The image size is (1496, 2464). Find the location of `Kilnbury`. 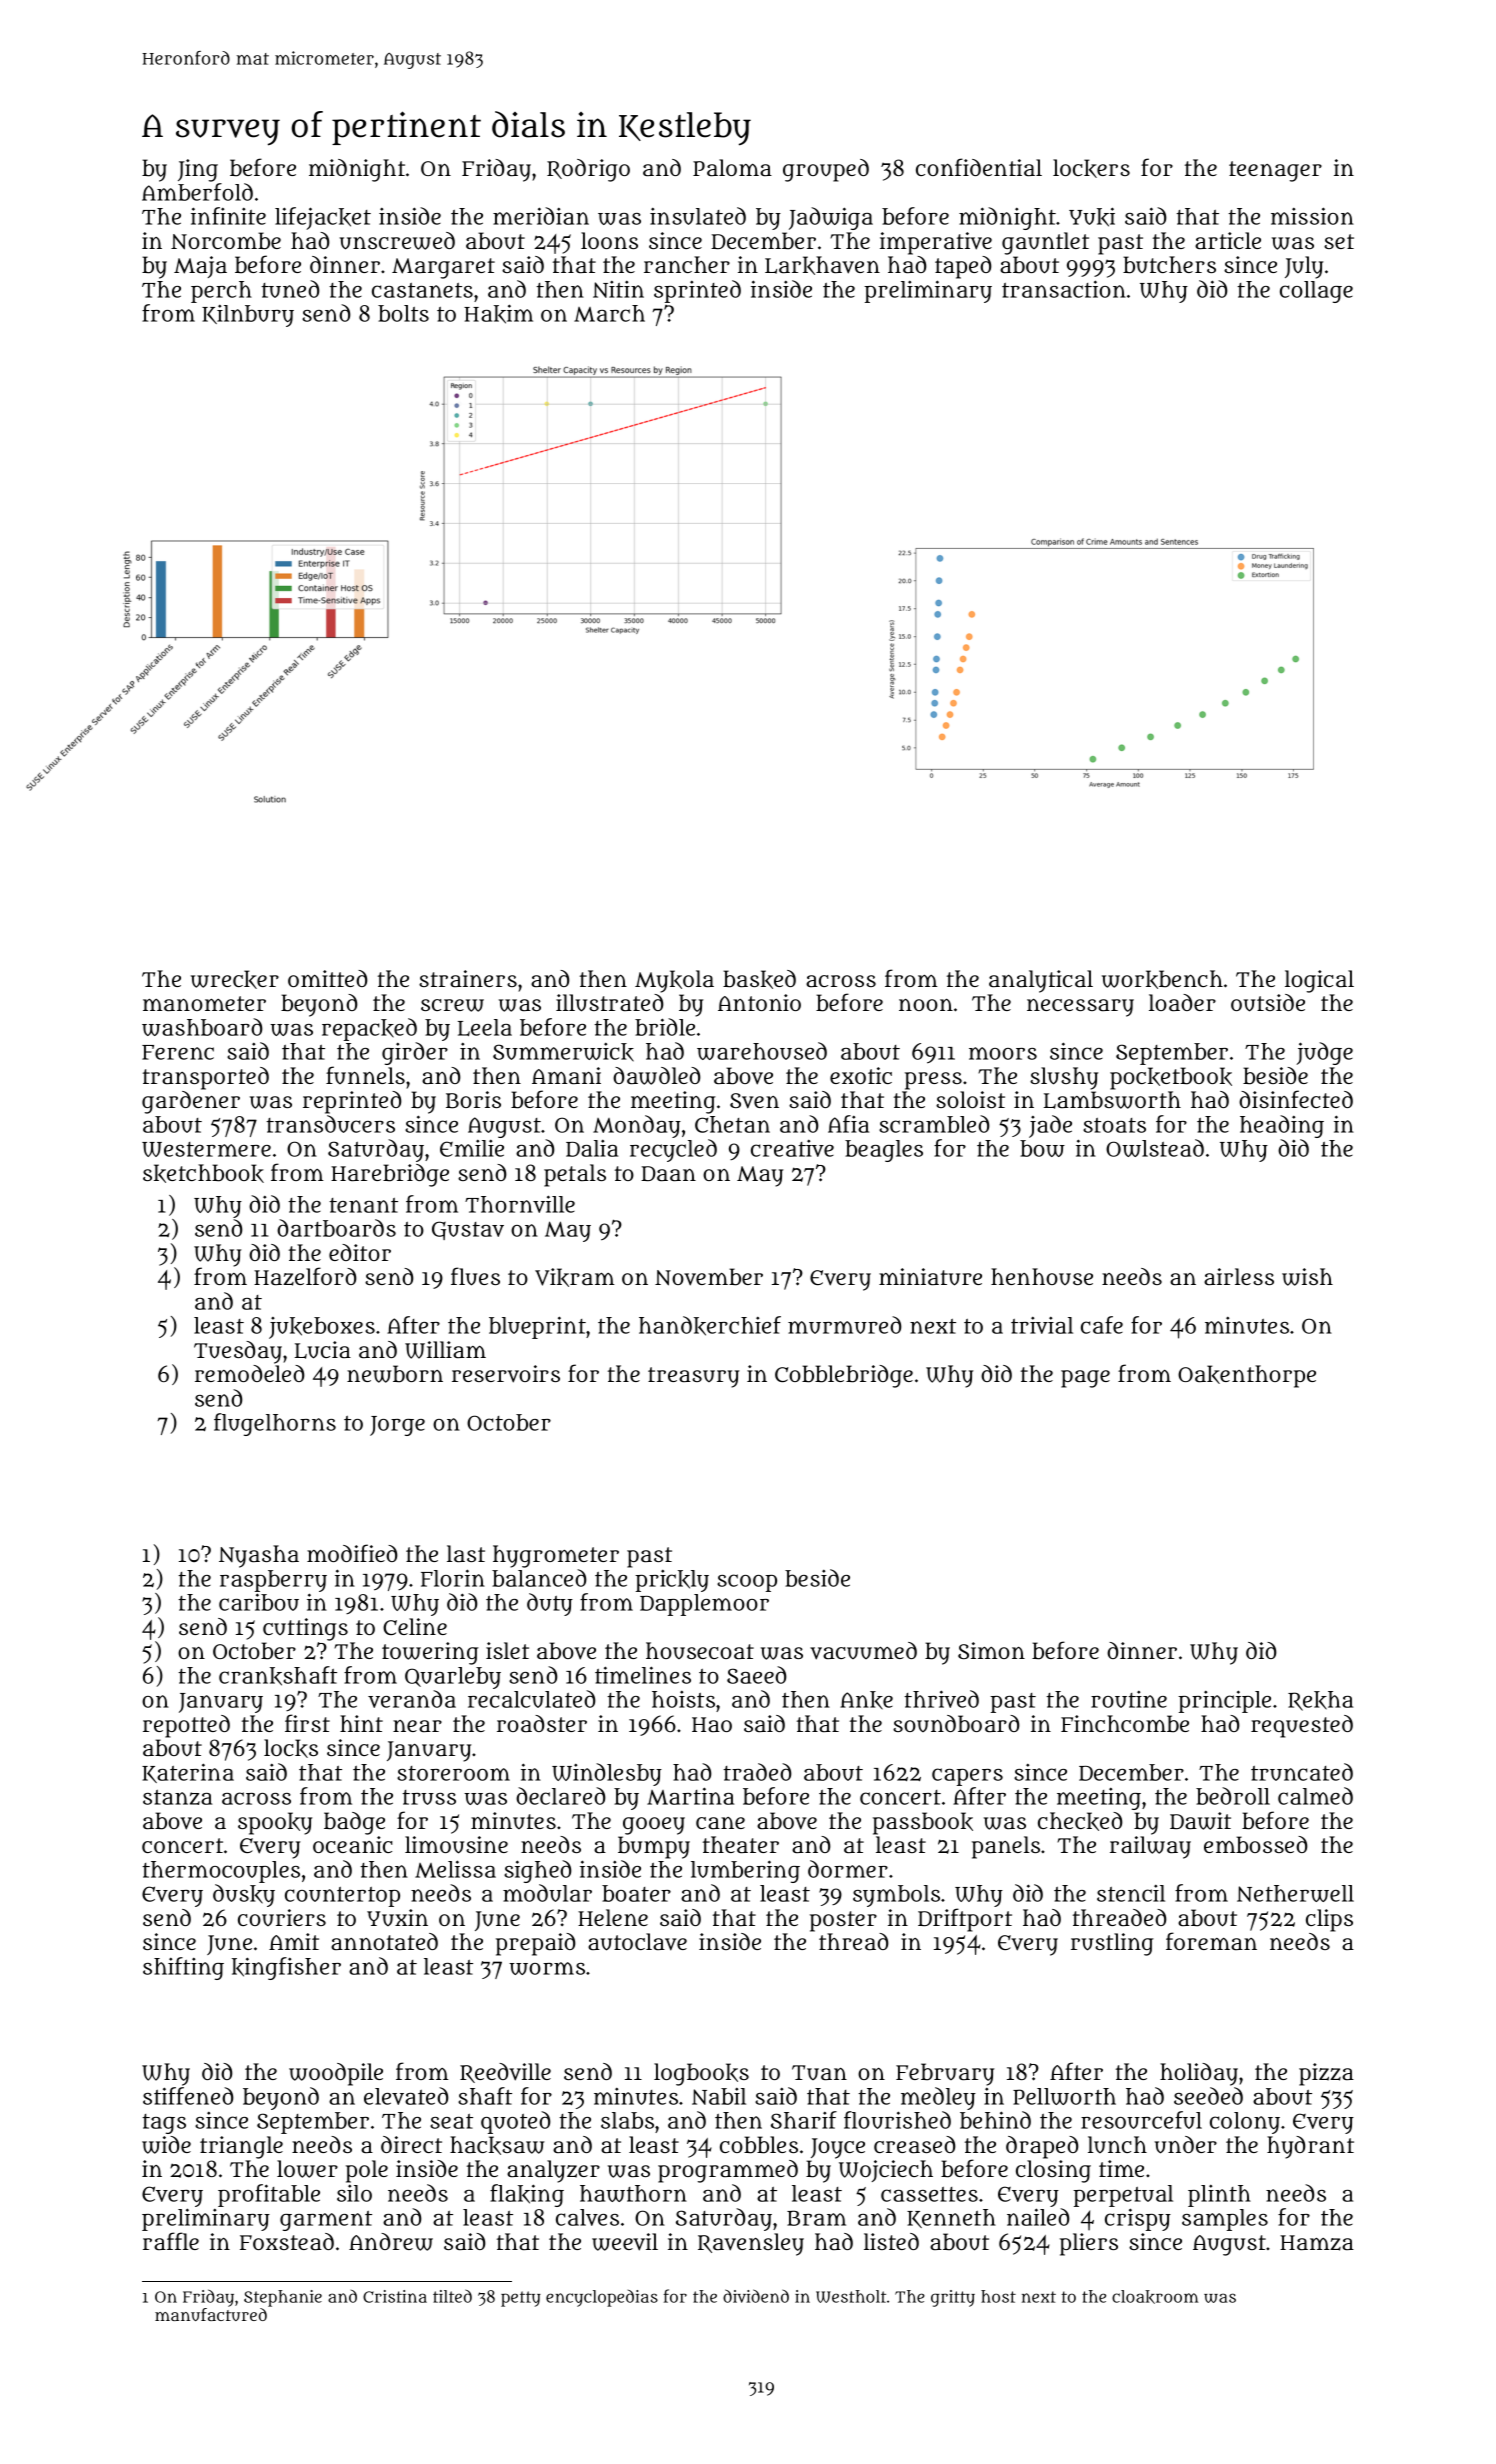

Kilnbury is located at coordinates (248, 316).
